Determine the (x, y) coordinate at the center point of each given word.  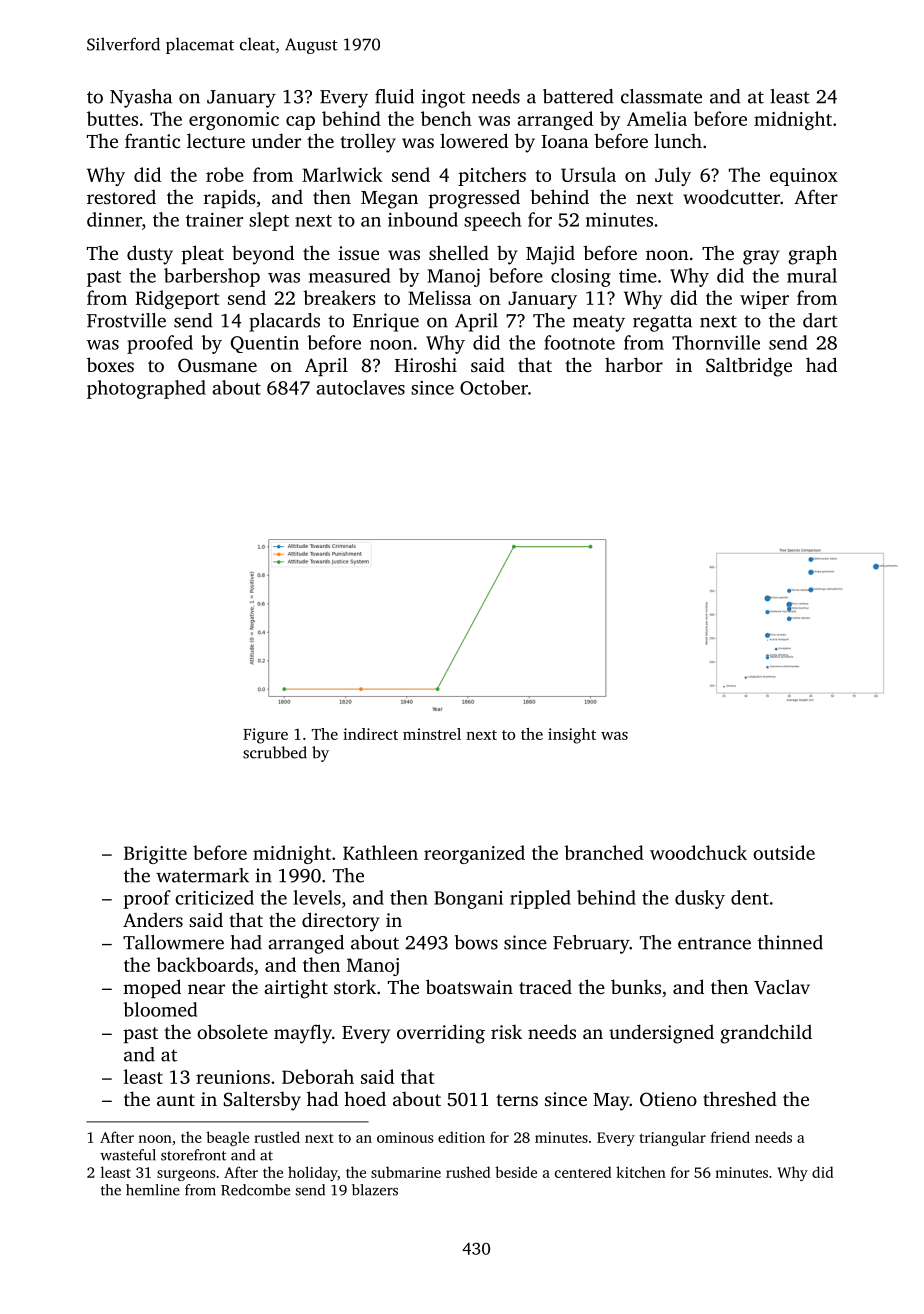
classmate (661, 96)
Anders (153, 920)
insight (572, 736)
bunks (636, 986)
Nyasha (141, 98)
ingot (443, 98)
